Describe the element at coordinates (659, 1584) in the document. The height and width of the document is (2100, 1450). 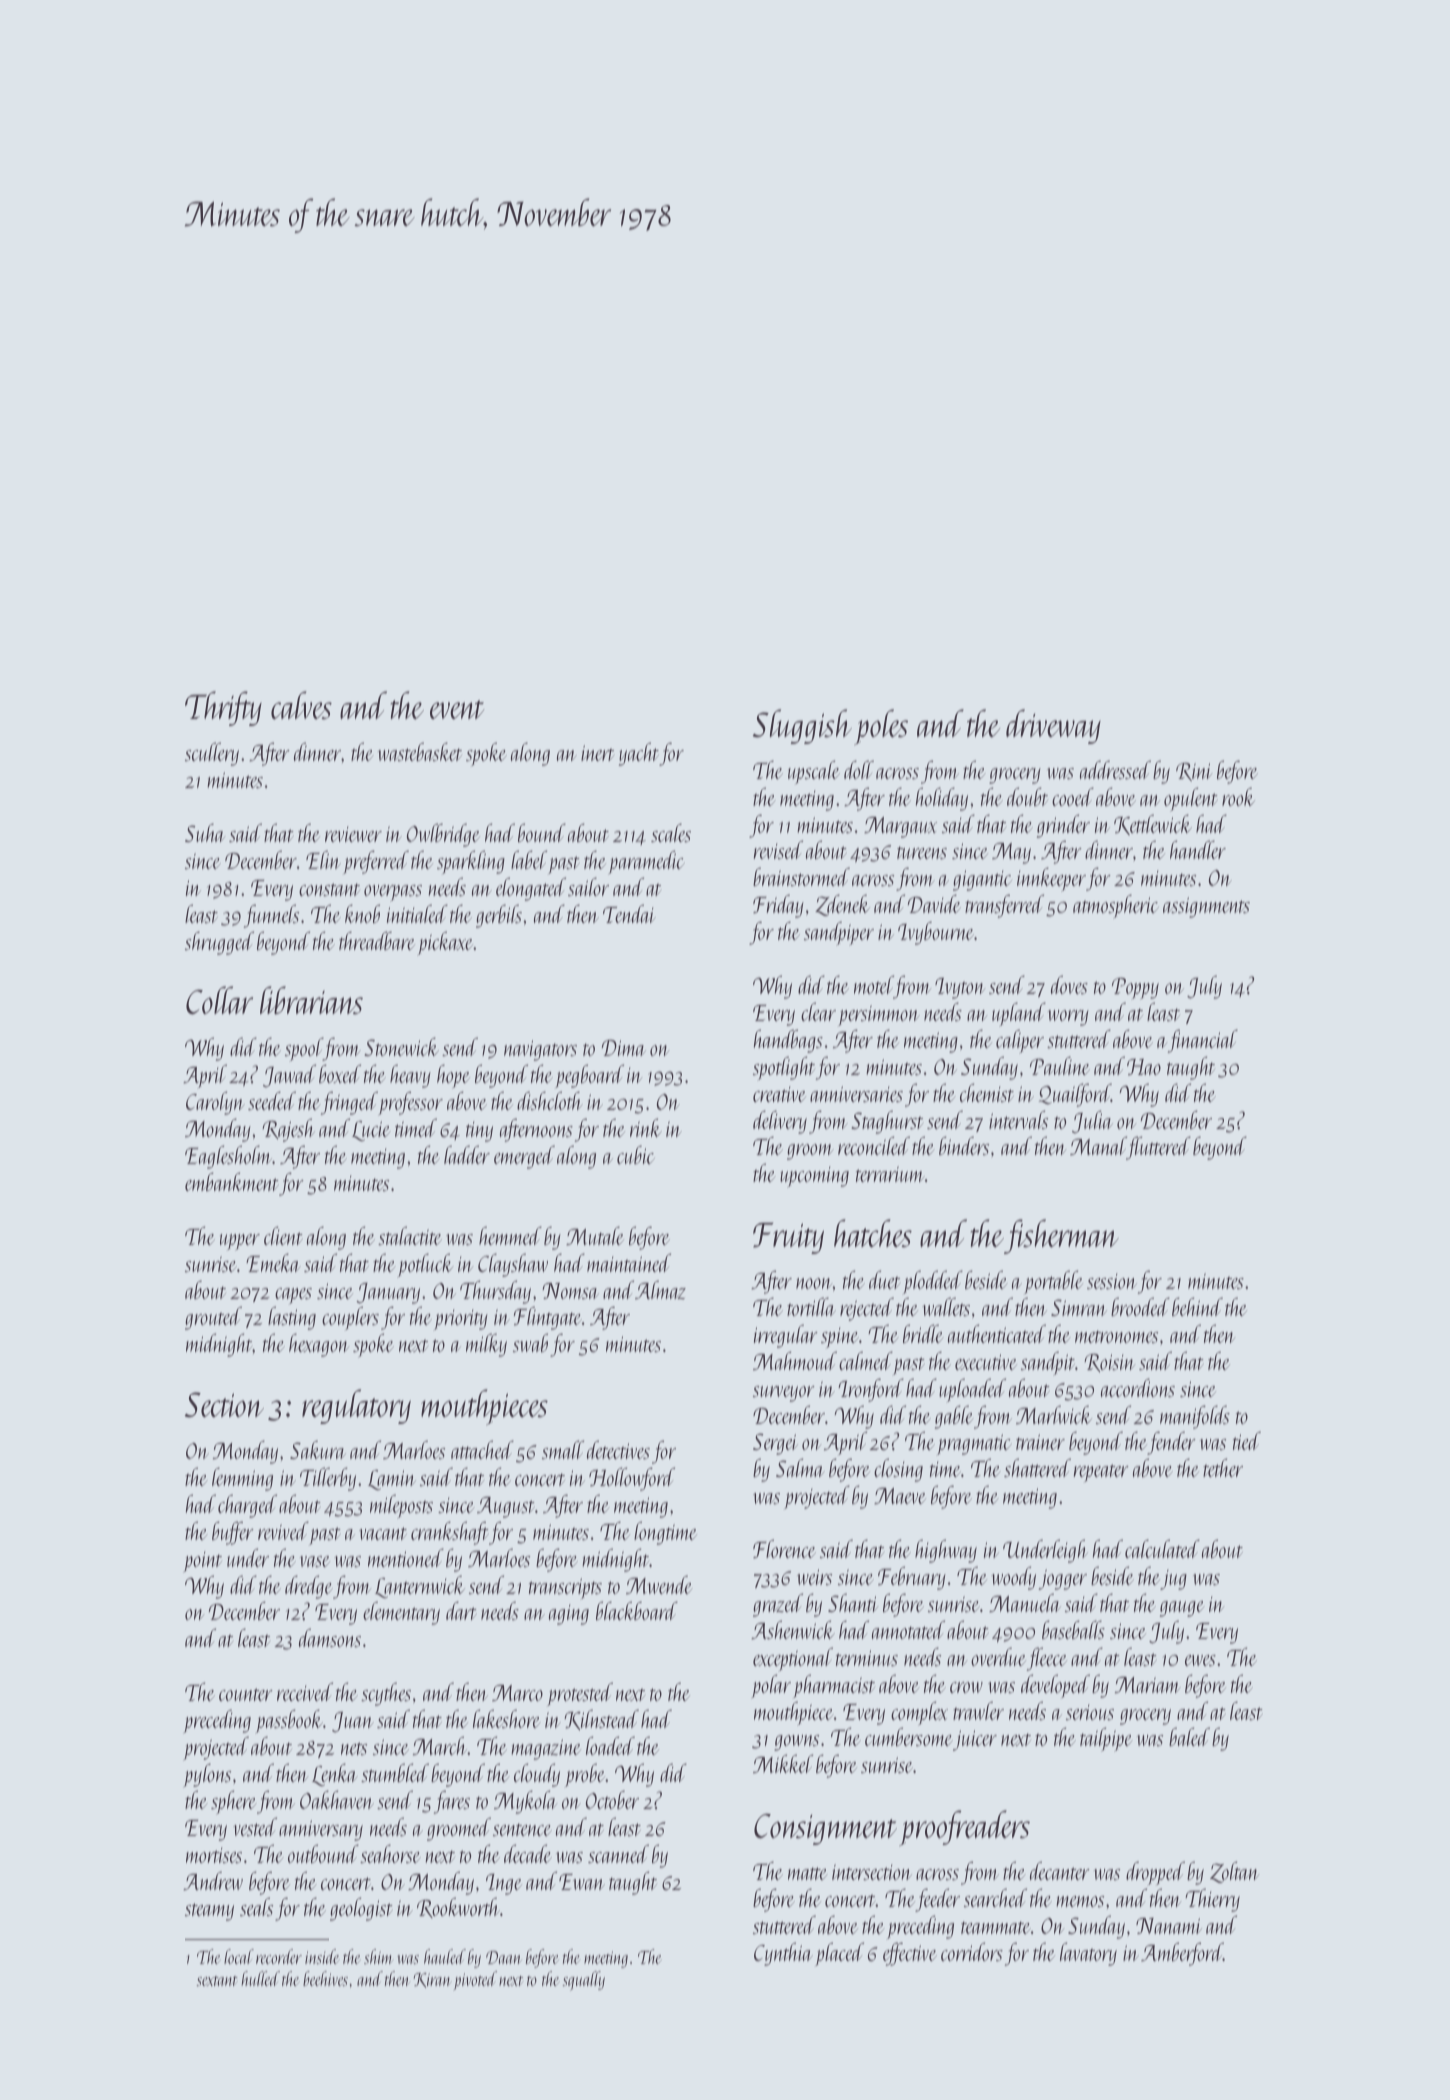
I see `Mwende` at that location.
